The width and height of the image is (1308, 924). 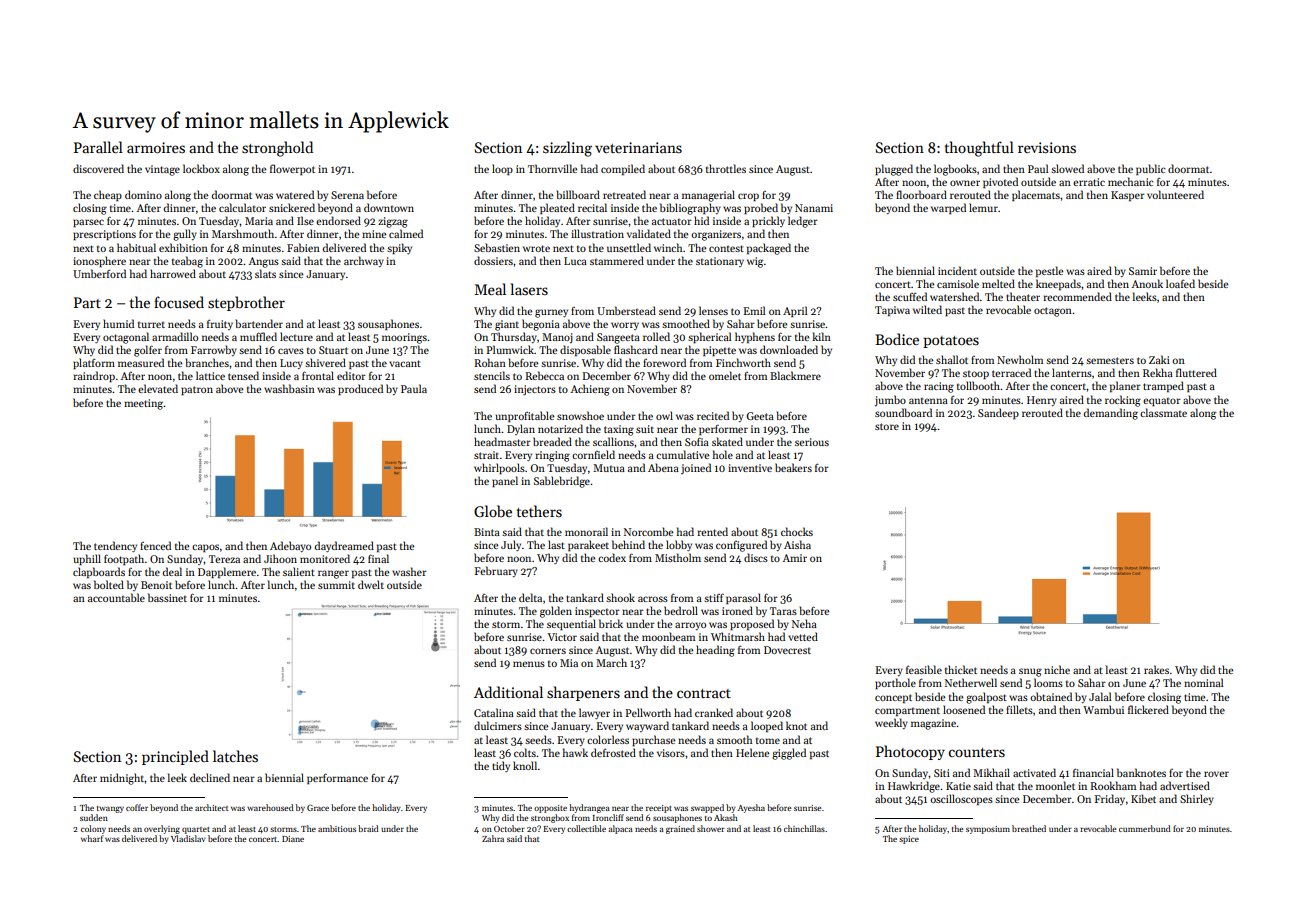 I want to click on endorsed, so click(x=338, y=220).
